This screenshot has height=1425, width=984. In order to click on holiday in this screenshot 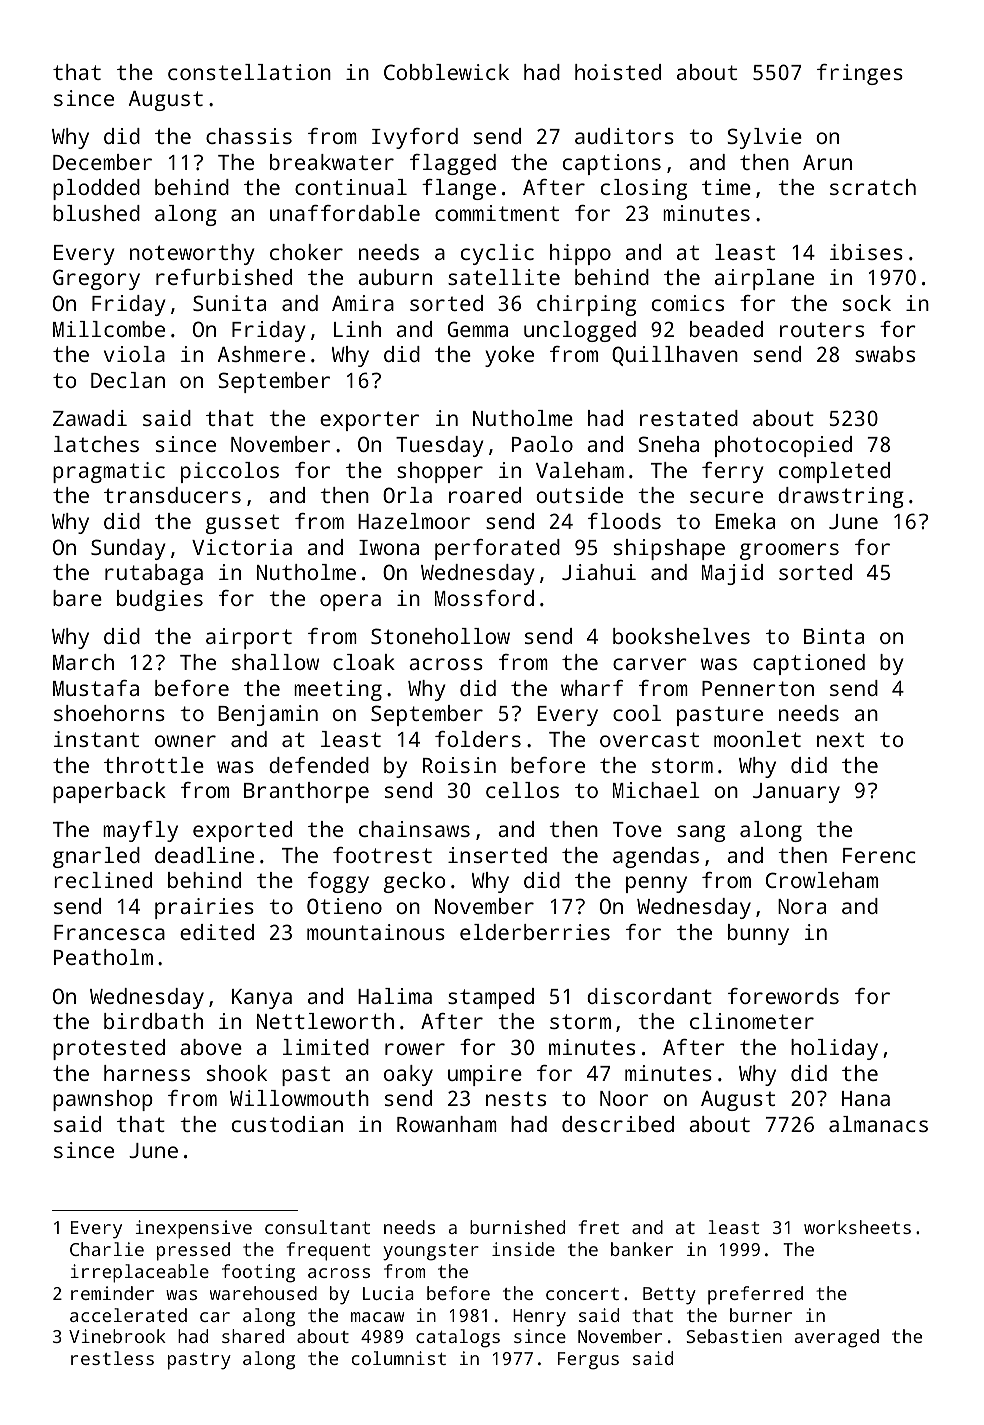, I will do `click(834, 1049)`.
